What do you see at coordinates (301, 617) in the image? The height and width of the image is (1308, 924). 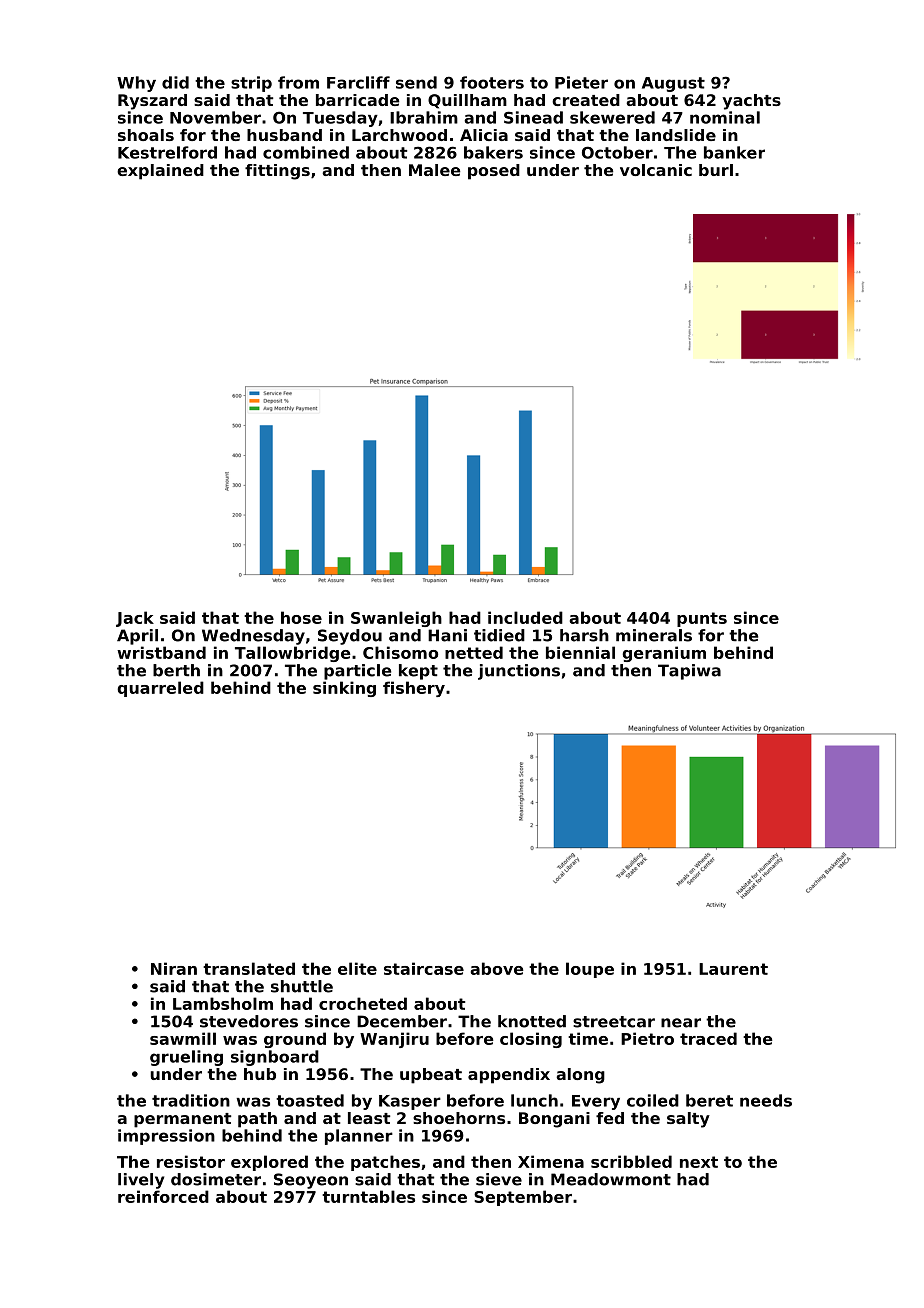 I see `hose` at bounding box center [301, 617].
